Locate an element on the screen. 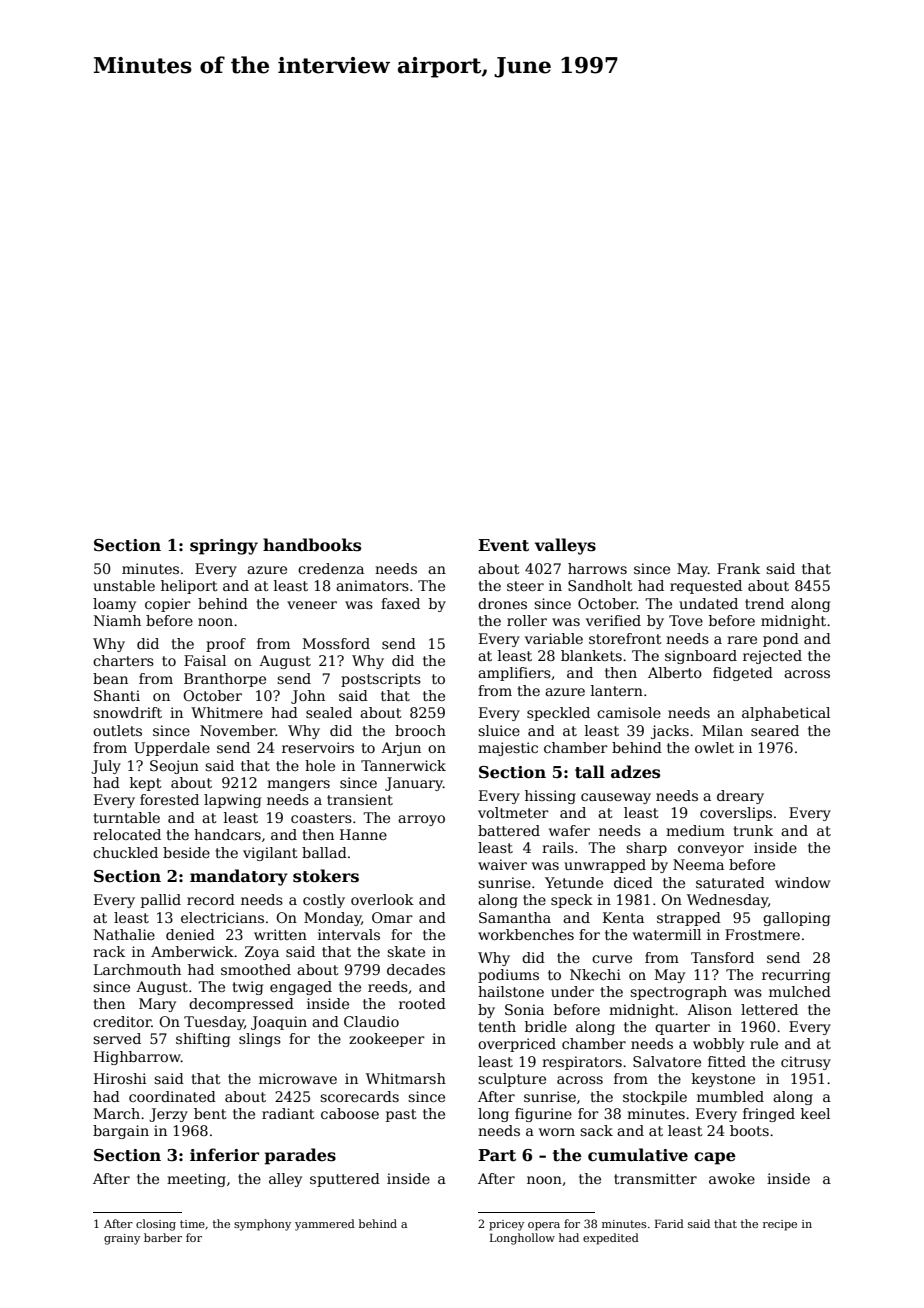 Image resolution: width=924 pixels, height=1308 pixels. recipe is located at coordinates (780, 1225).
